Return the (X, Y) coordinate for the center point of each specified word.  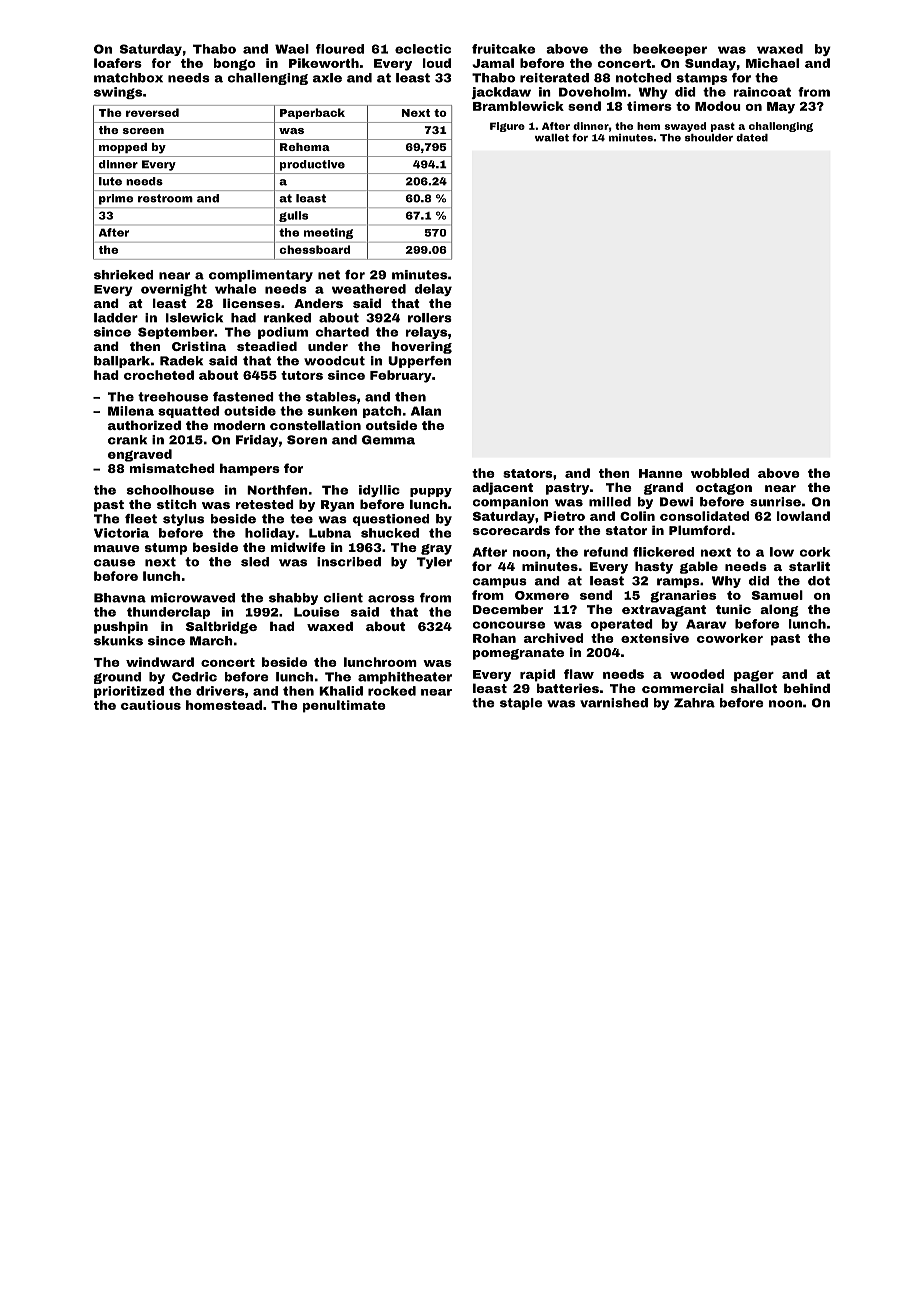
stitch (177, 504)
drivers (220, 691)
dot (819, 581)
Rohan (494, 638)
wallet (552, 138)
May (781, 108)
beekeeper (670, 50)
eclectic (423, 49)
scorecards (511, 530)
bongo (235, 64)
